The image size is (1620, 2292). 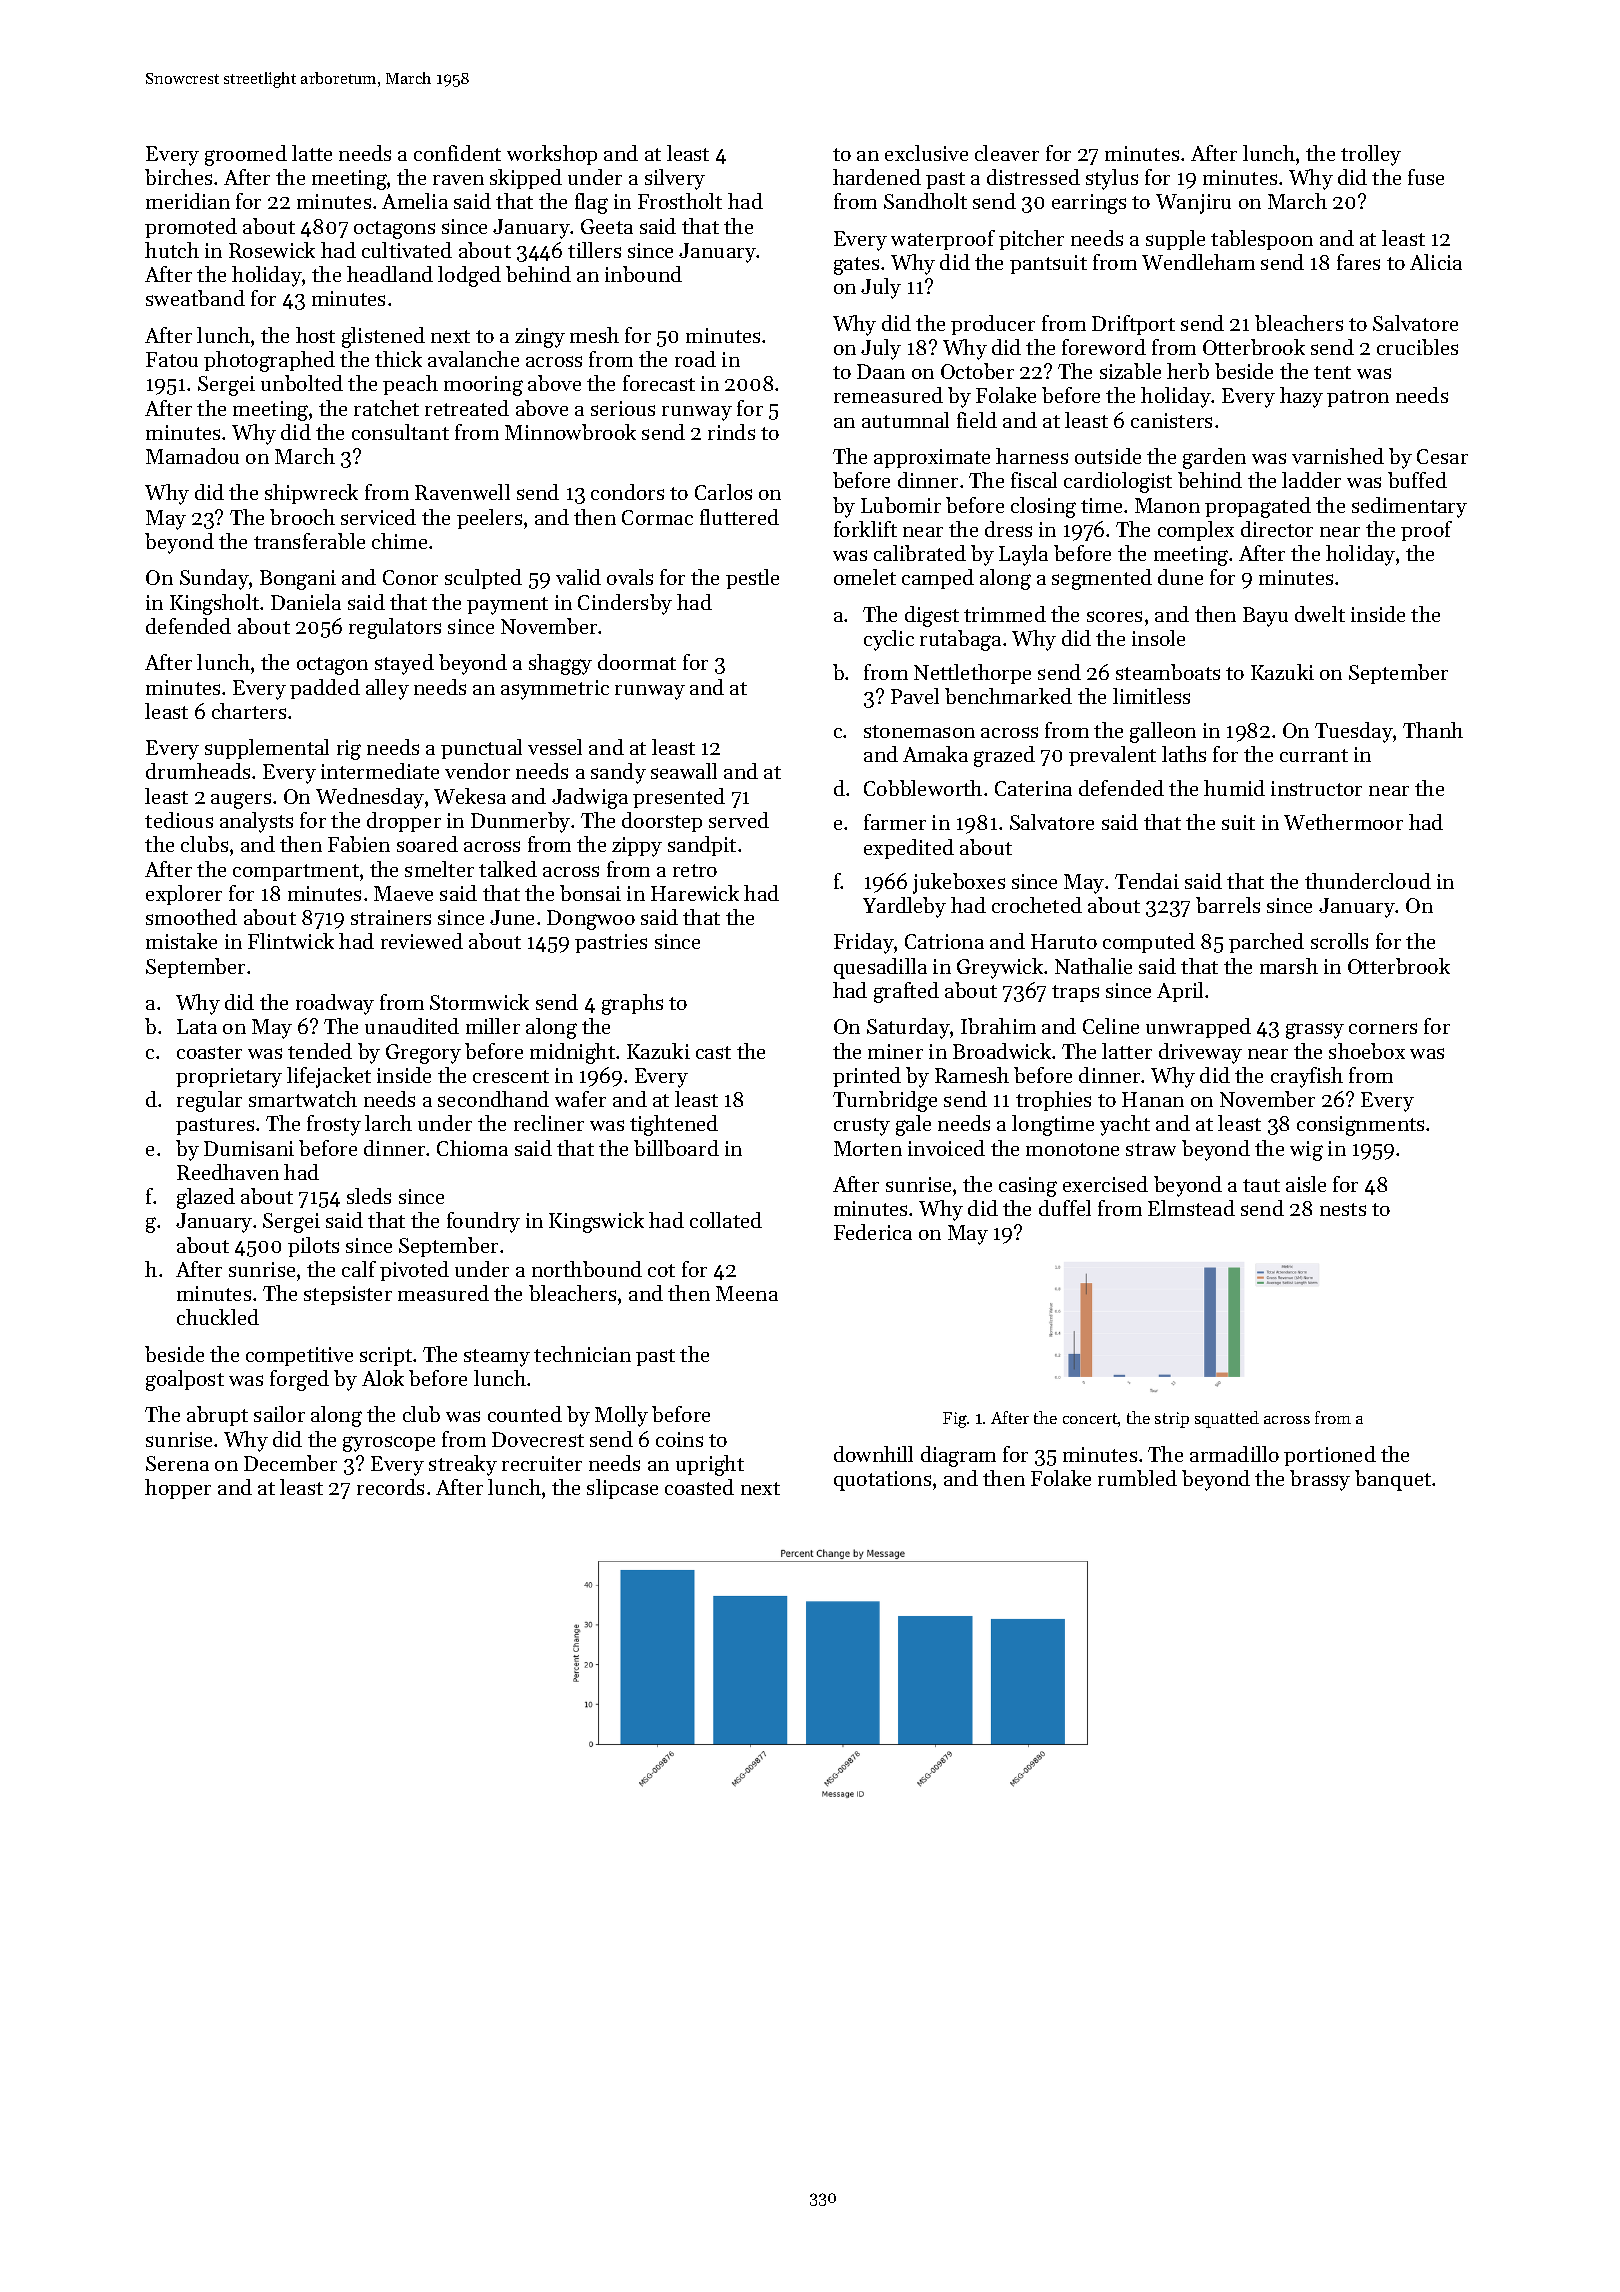 What do you see at coordinates (895, 822) in the screenshot?
I see `farmer` at bounding box center [895, 822].
